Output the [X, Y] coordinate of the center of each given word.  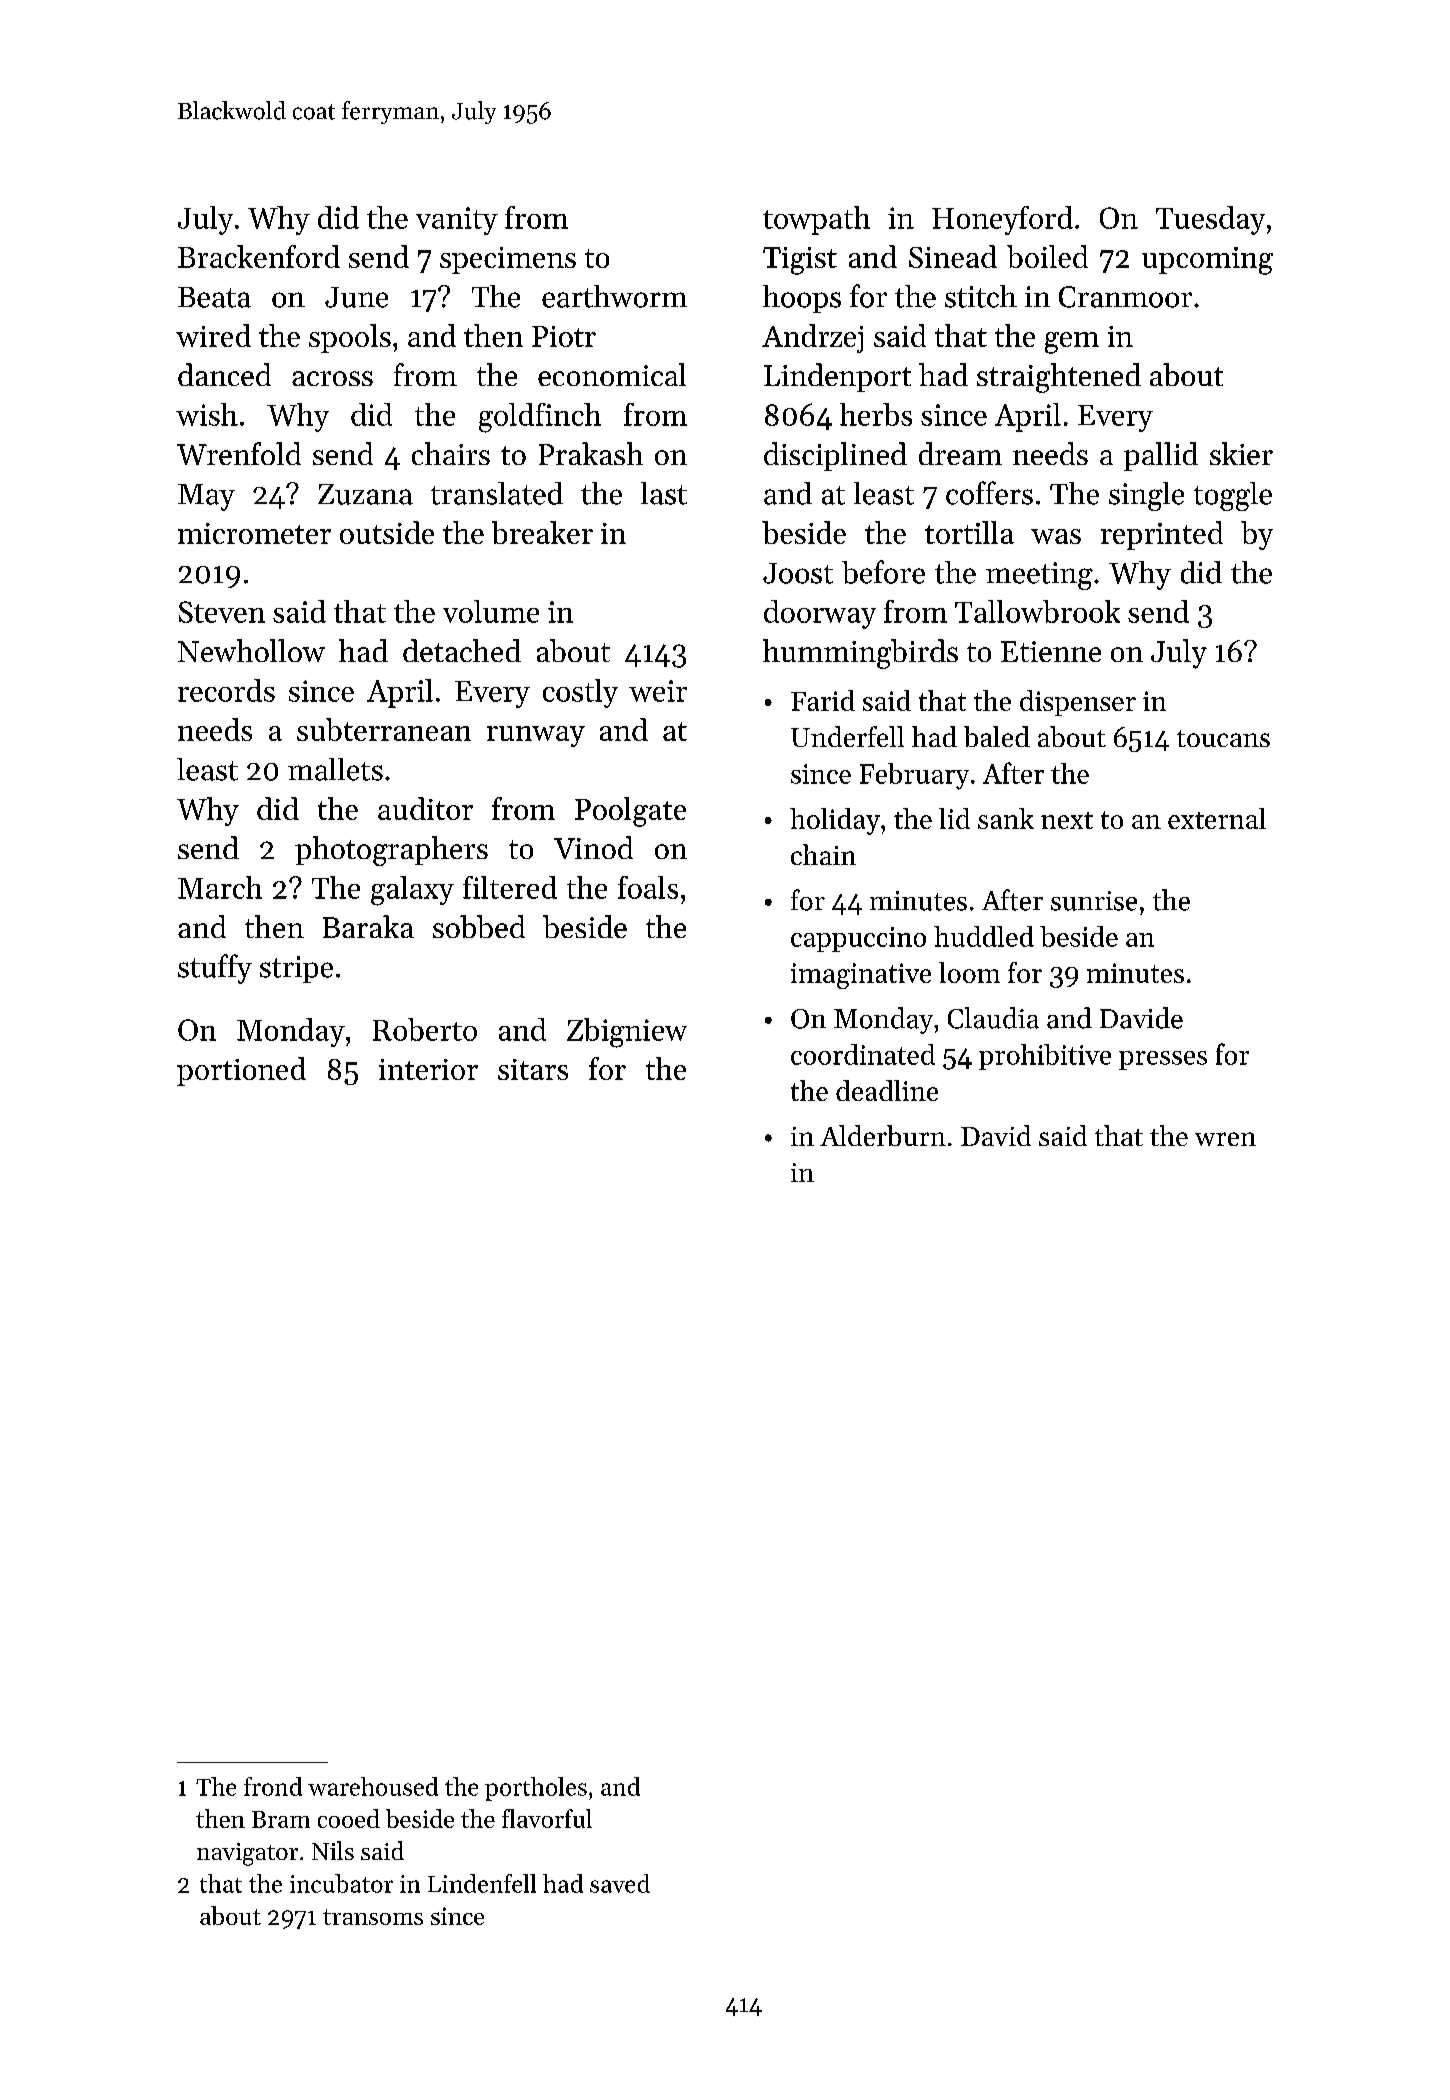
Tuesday [1210, 220]
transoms [373, 1917]
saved [620, 1883]
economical [612, 374]
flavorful [547, 1818]
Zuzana [365, 494]
